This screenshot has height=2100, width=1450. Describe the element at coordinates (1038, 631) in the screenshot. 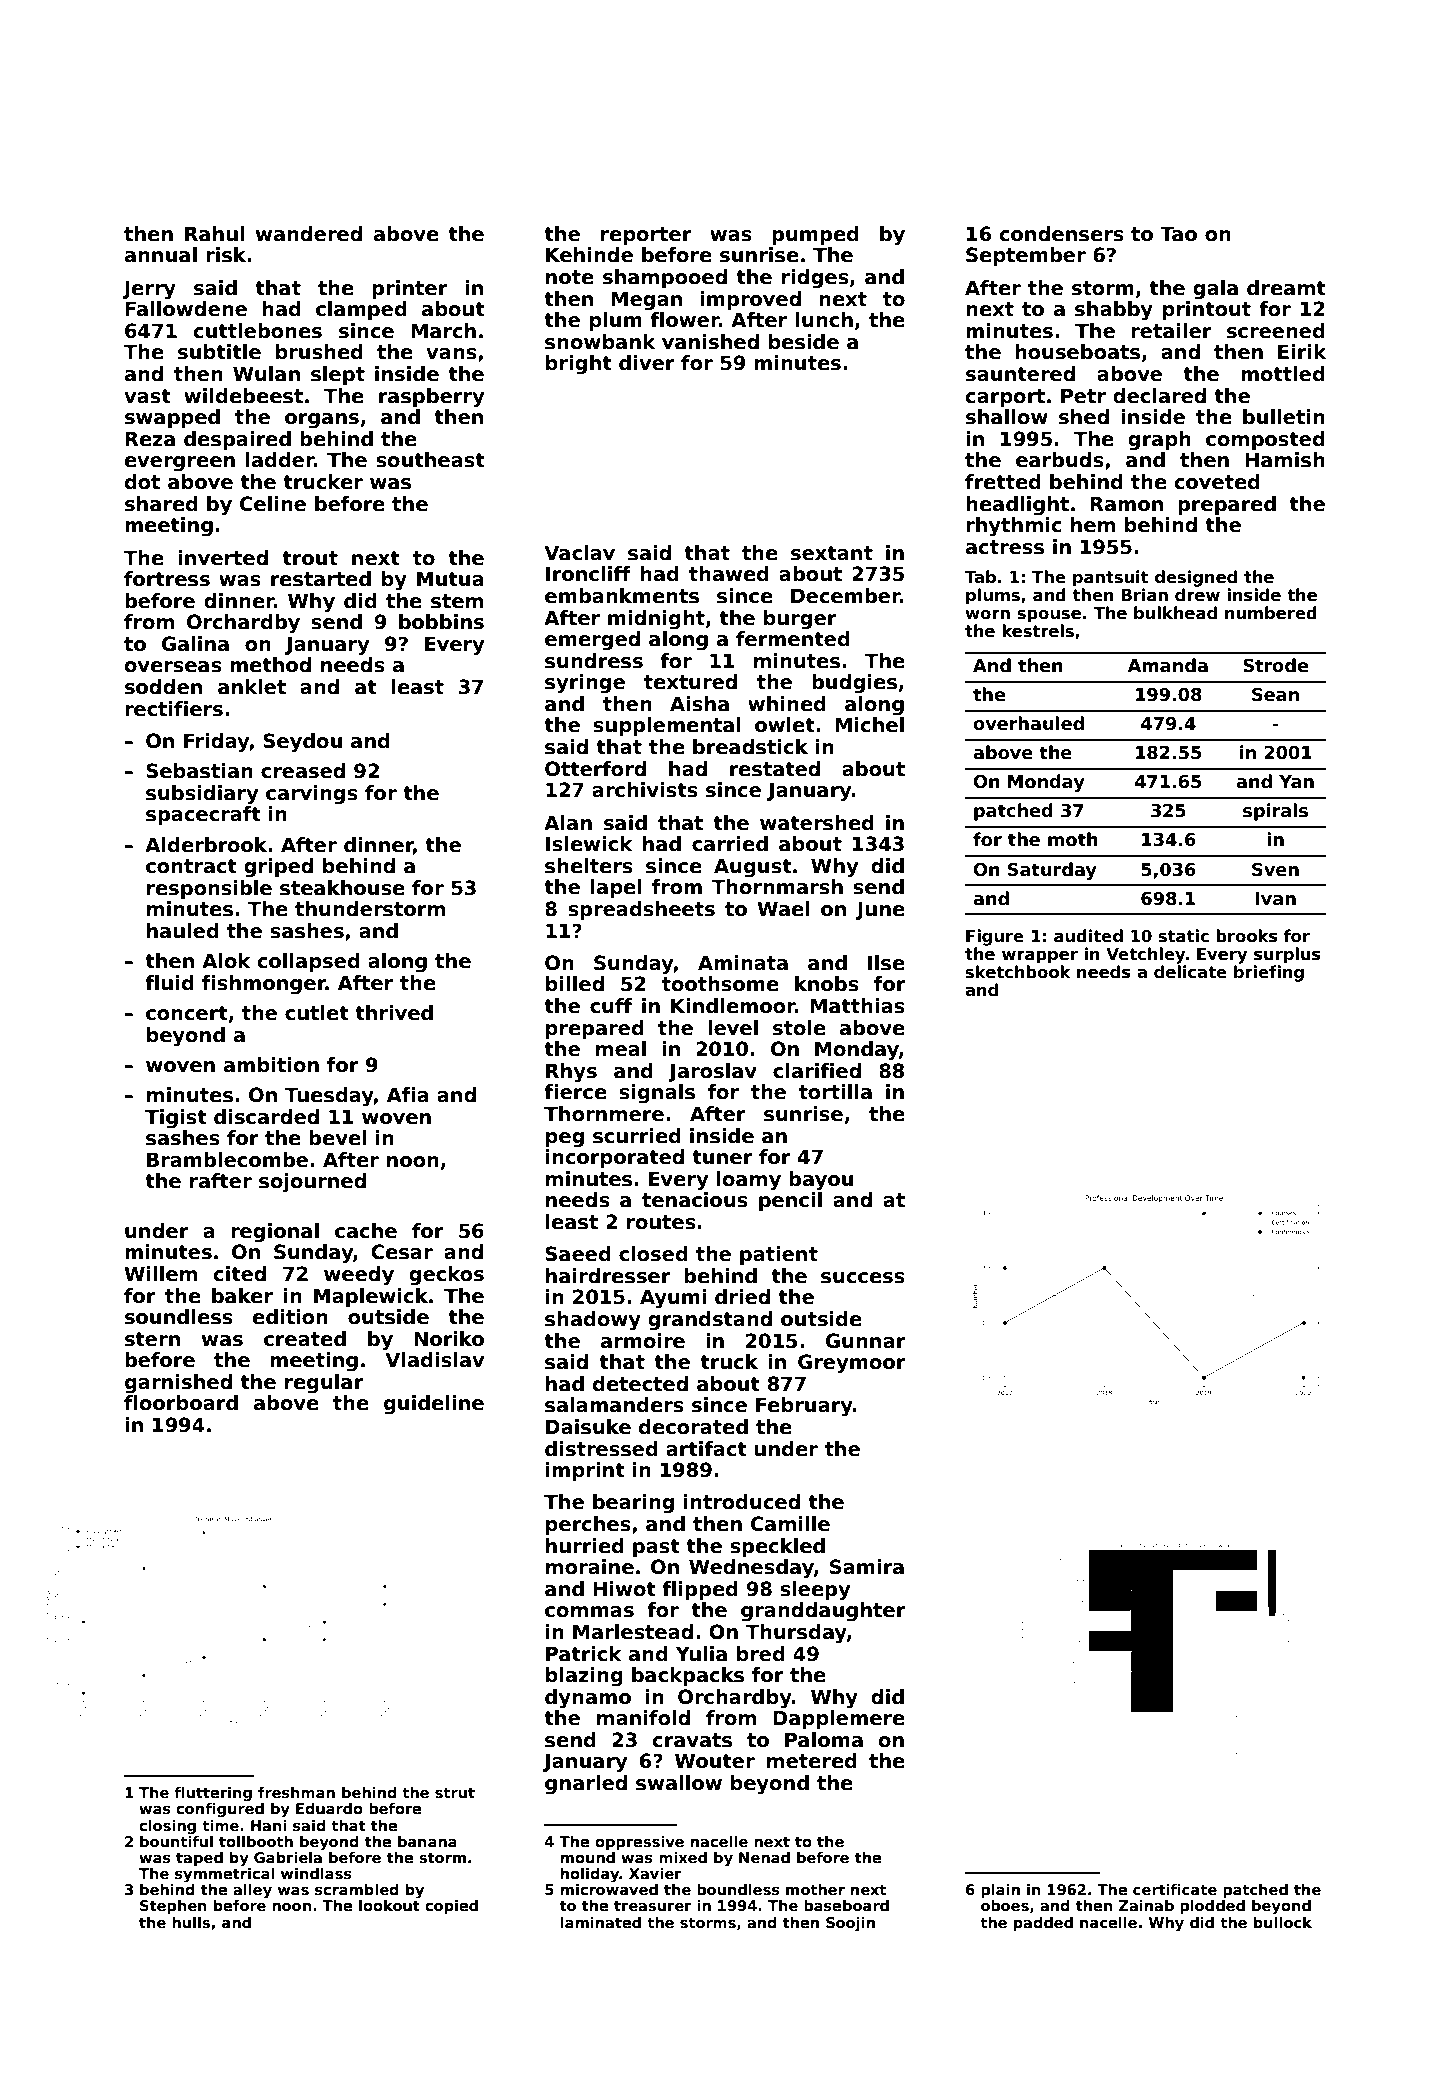

I see `kestrels` at that location.
